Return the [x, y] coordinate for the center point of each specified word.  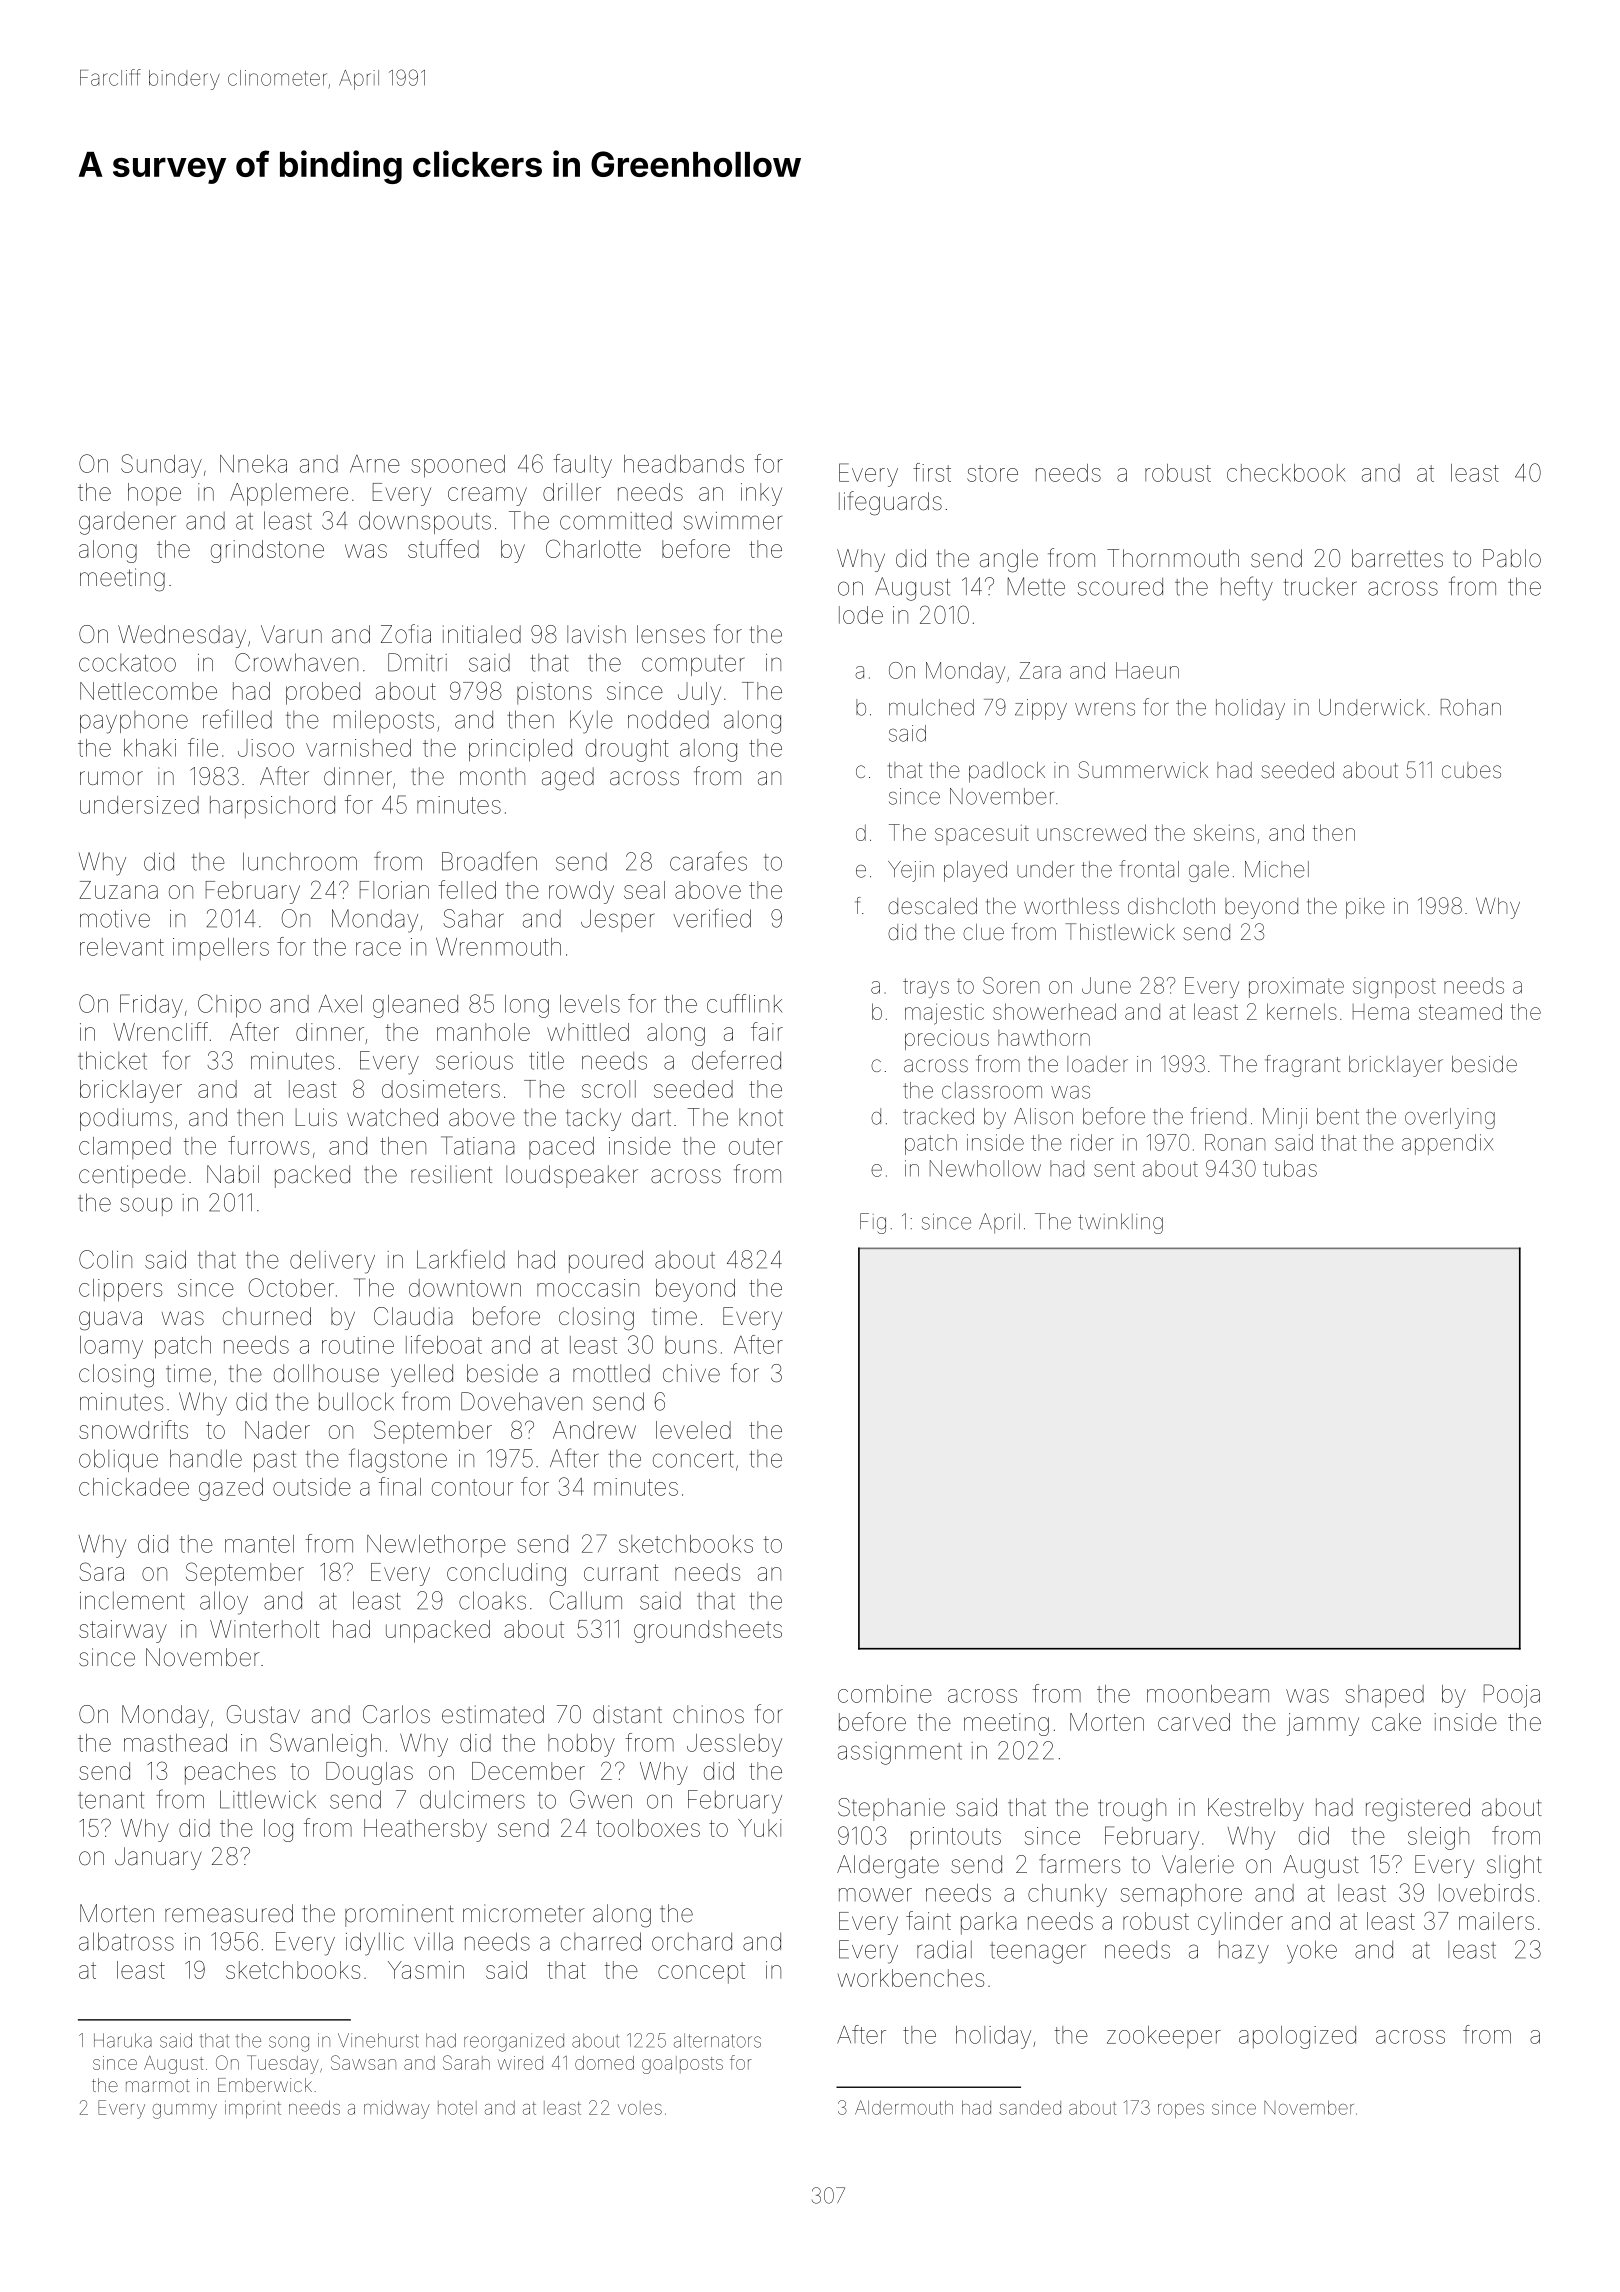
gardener [127, 523]
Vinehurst [378, 2040]
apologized [1297, 2037]
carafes [708, 861]
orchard [692, 1941]
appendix [1447, 1144]
